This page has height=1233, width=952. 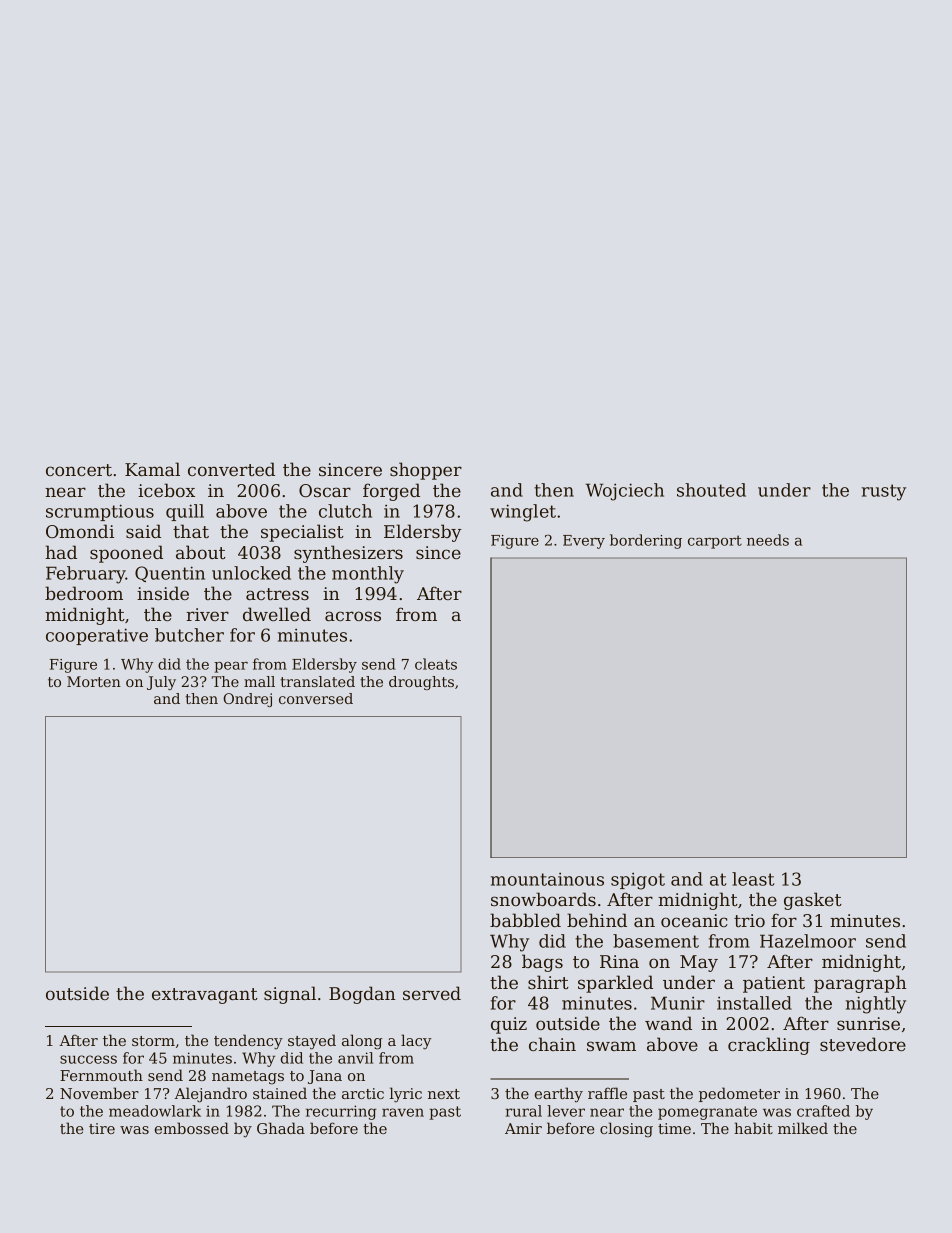 I want to click on extravagant, so click(x=205, y=996).
